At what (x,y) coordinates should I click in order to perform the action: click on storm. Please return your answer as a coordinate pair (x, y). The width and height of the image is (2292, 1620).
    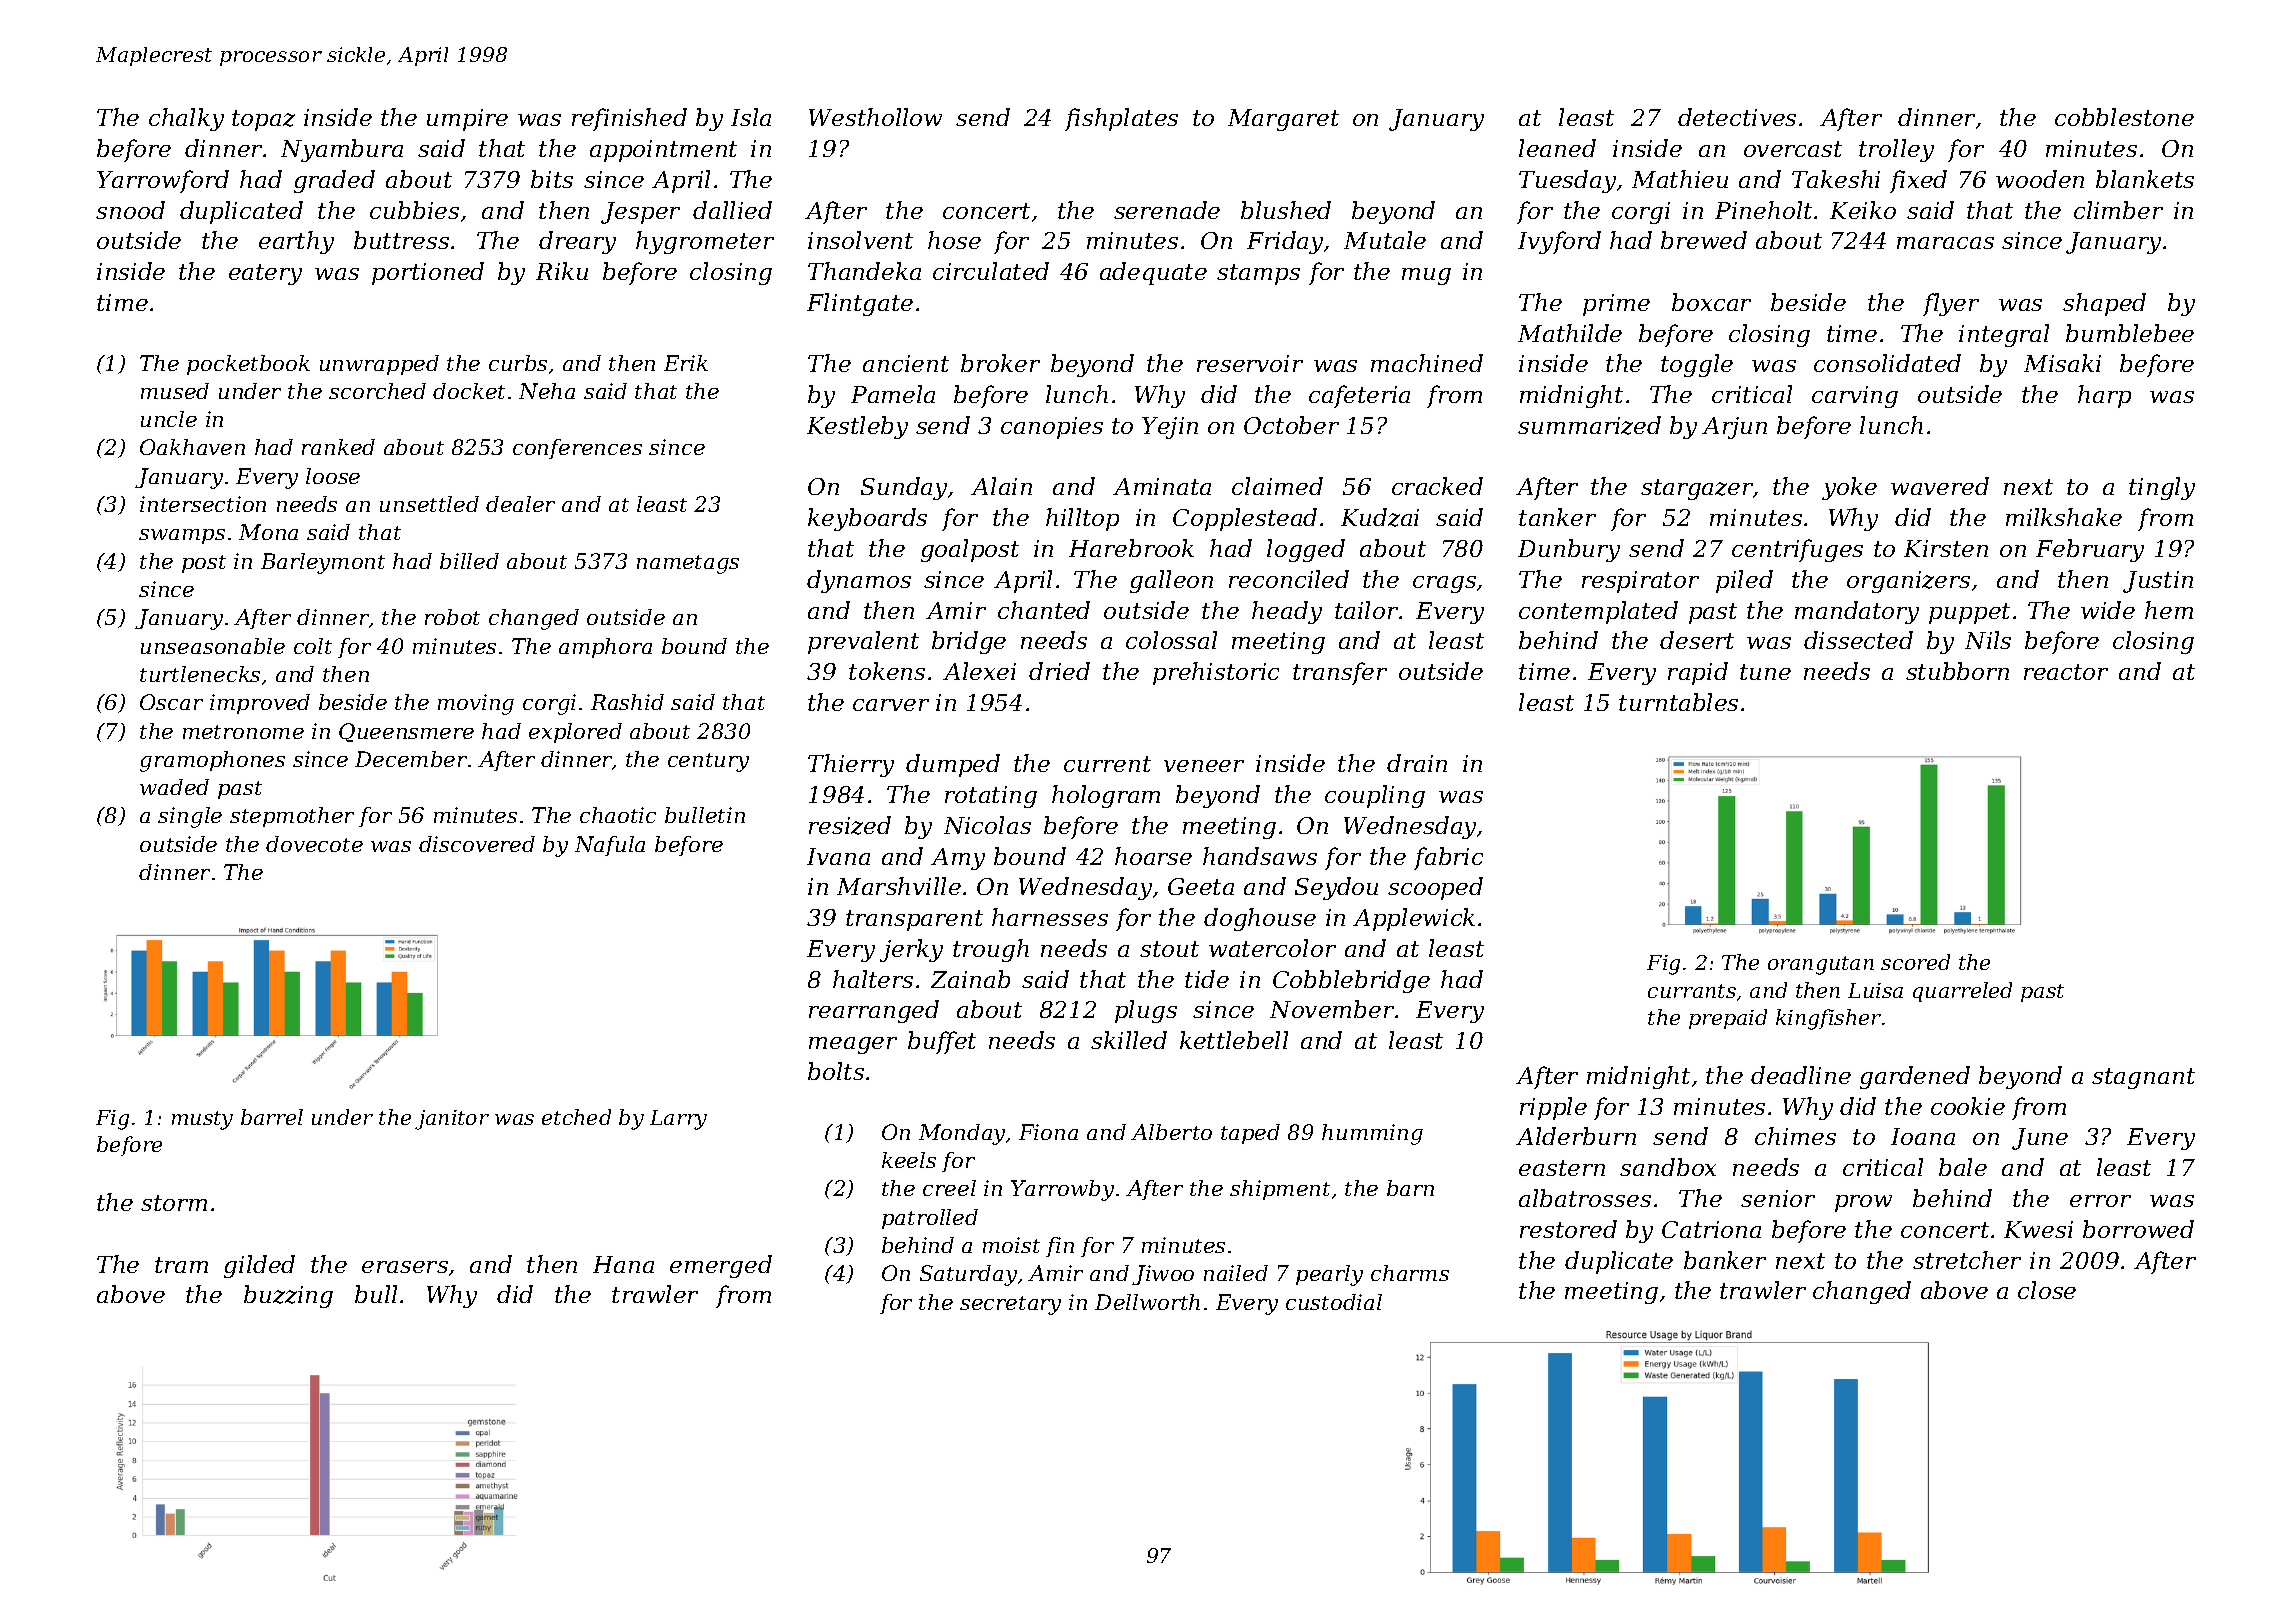
    Looking at the image, I should click on (174, 1203).
